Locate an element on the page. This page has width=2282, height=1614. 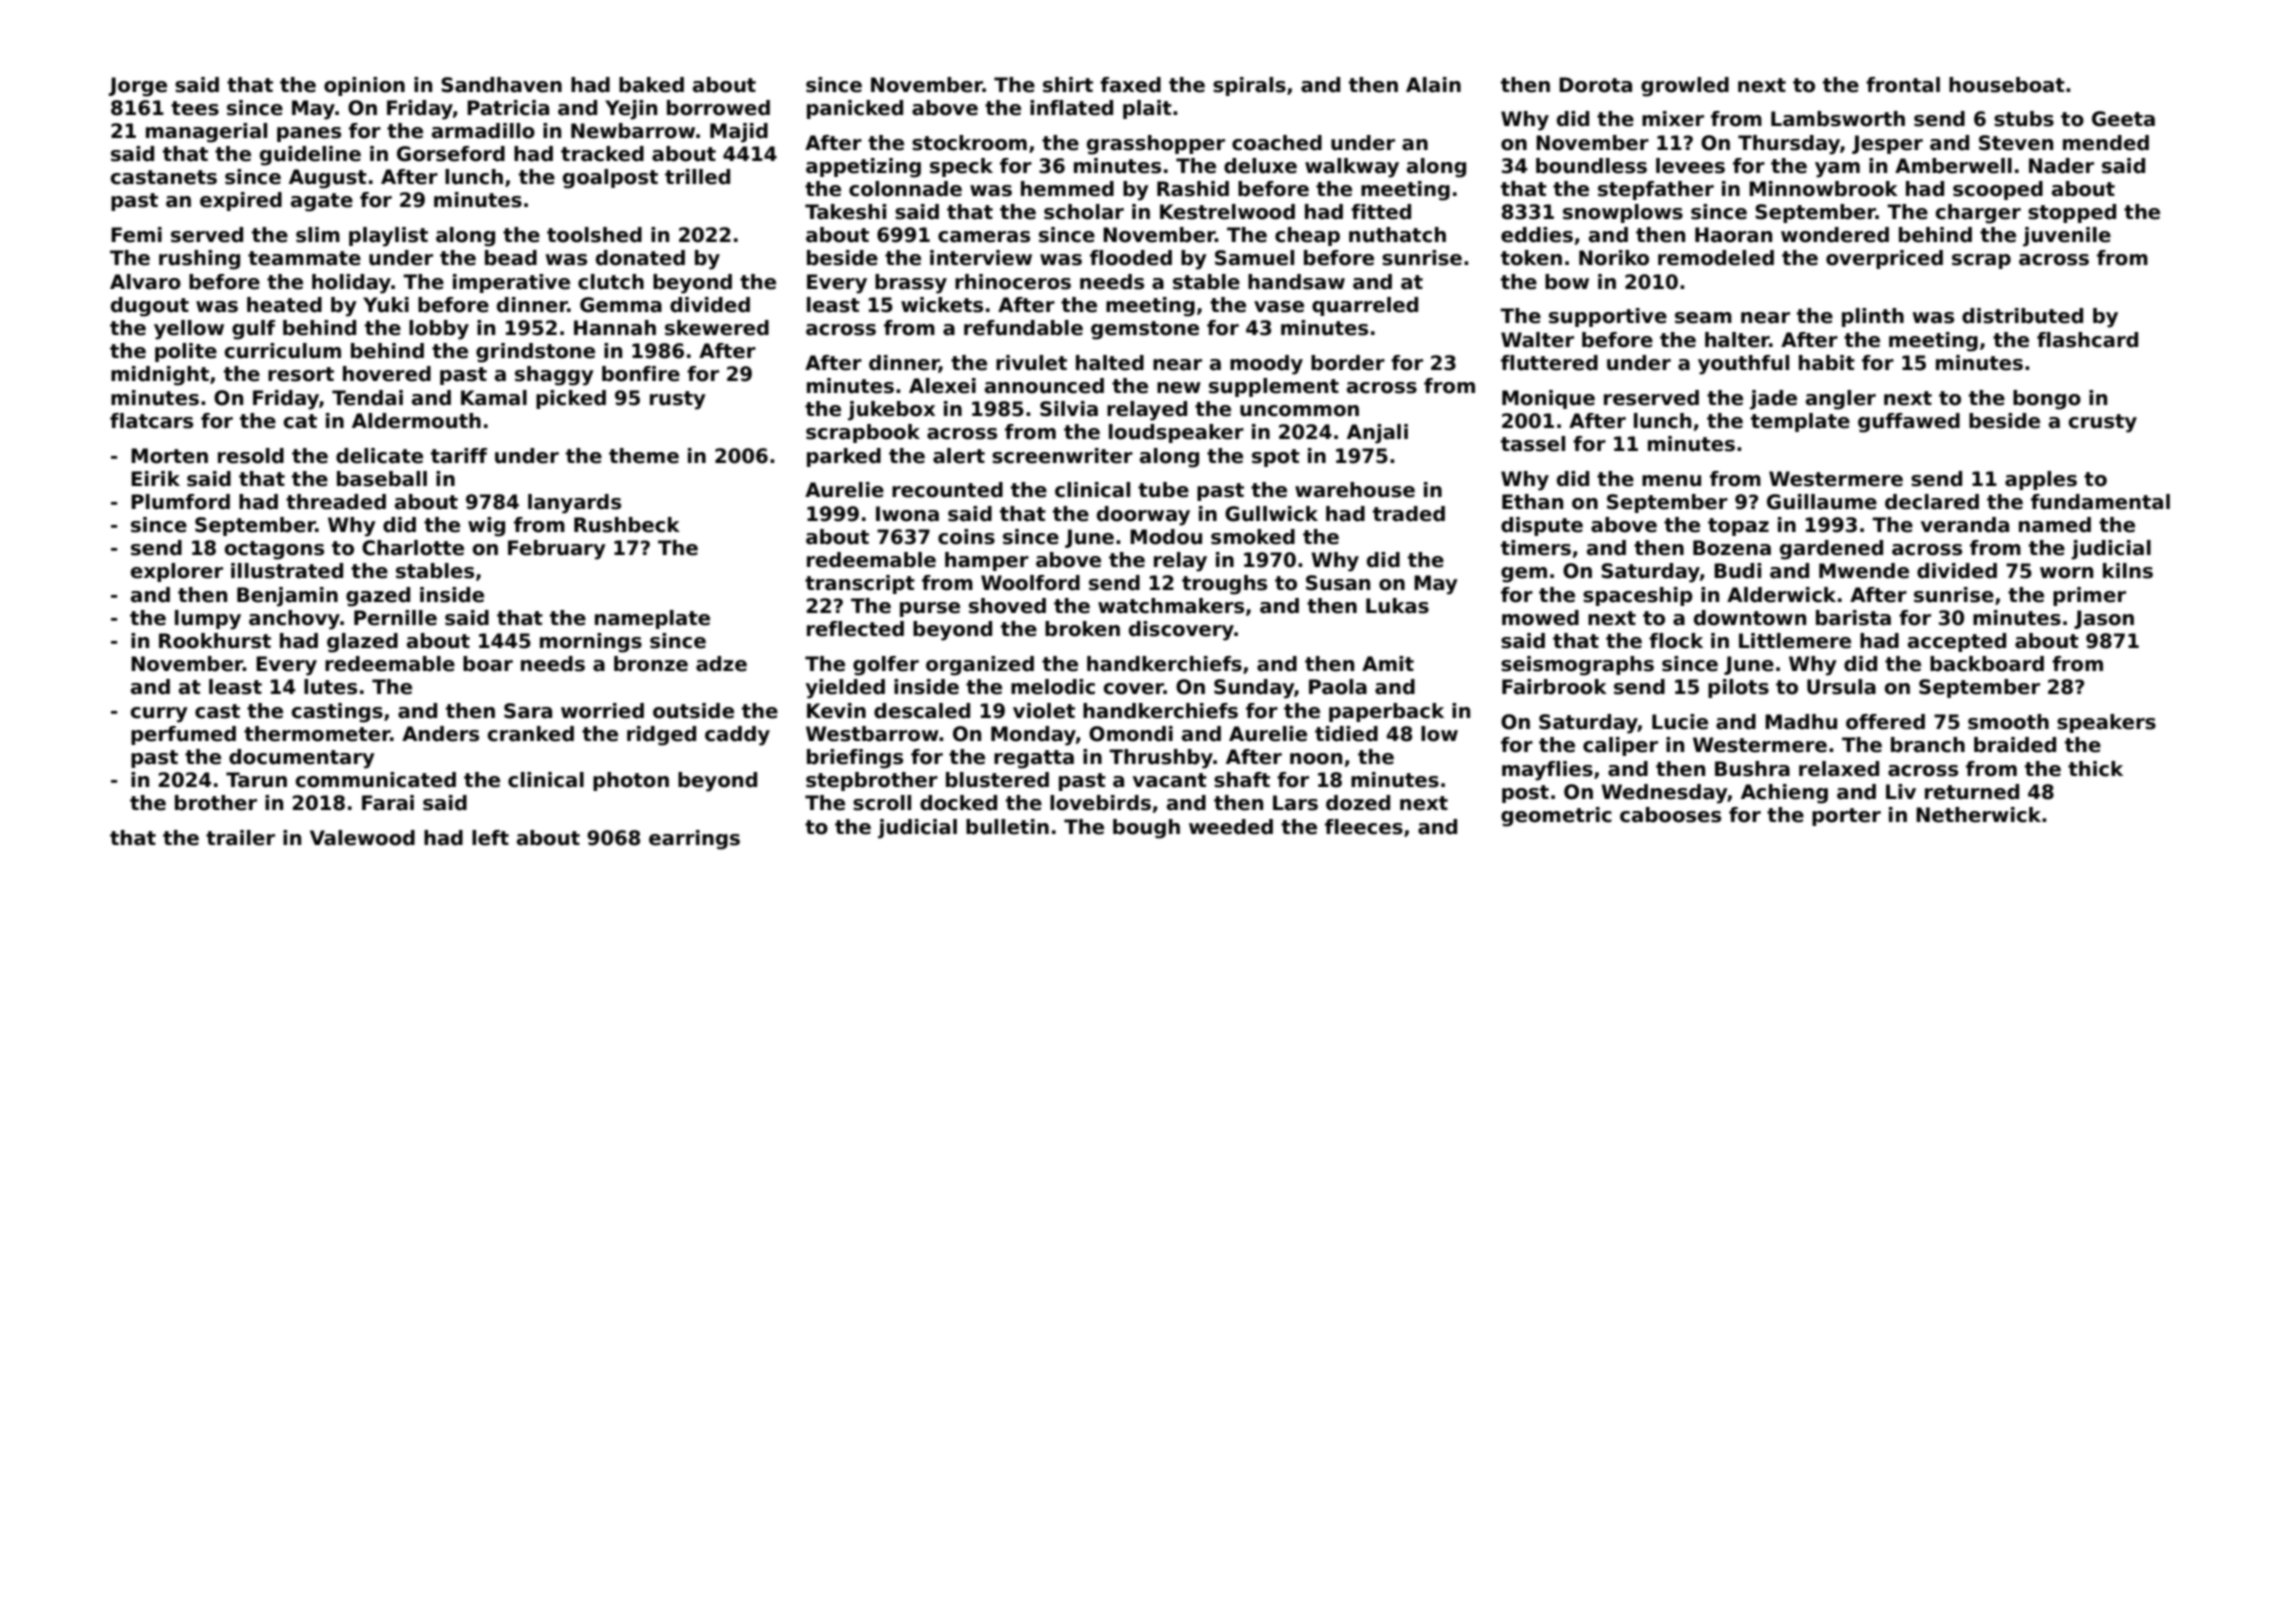
porter is located at coordinates (1846, 817).
